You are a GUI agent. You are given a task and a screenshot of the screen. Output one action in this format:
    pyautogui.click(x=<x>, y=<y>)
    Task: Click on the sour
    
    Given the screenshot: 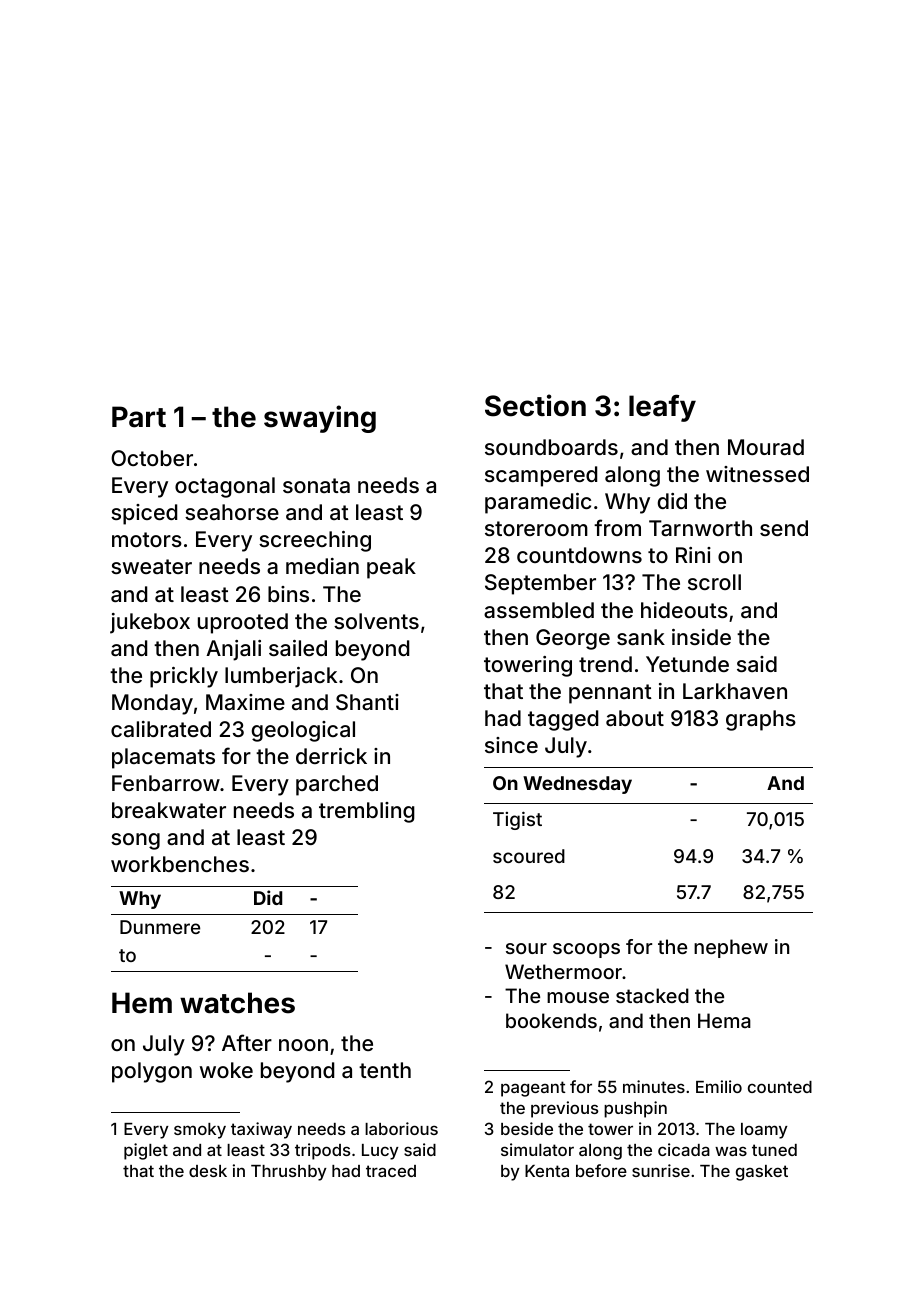 What is the action you would take?
    pyautogui.click(x=526, y=948)
